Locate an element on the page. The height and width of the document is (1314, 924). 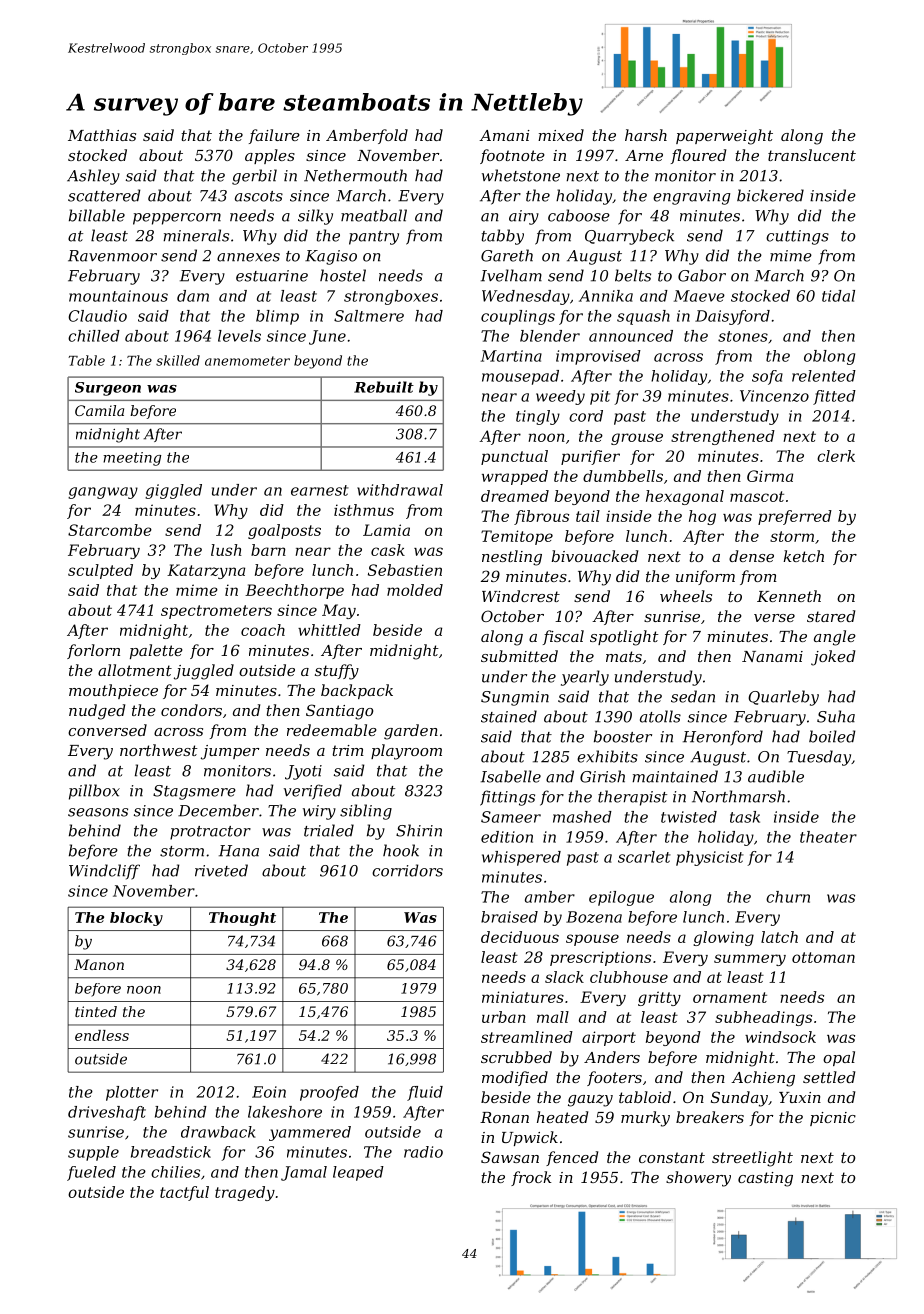
seasons is located at coordinates (98, 812).
